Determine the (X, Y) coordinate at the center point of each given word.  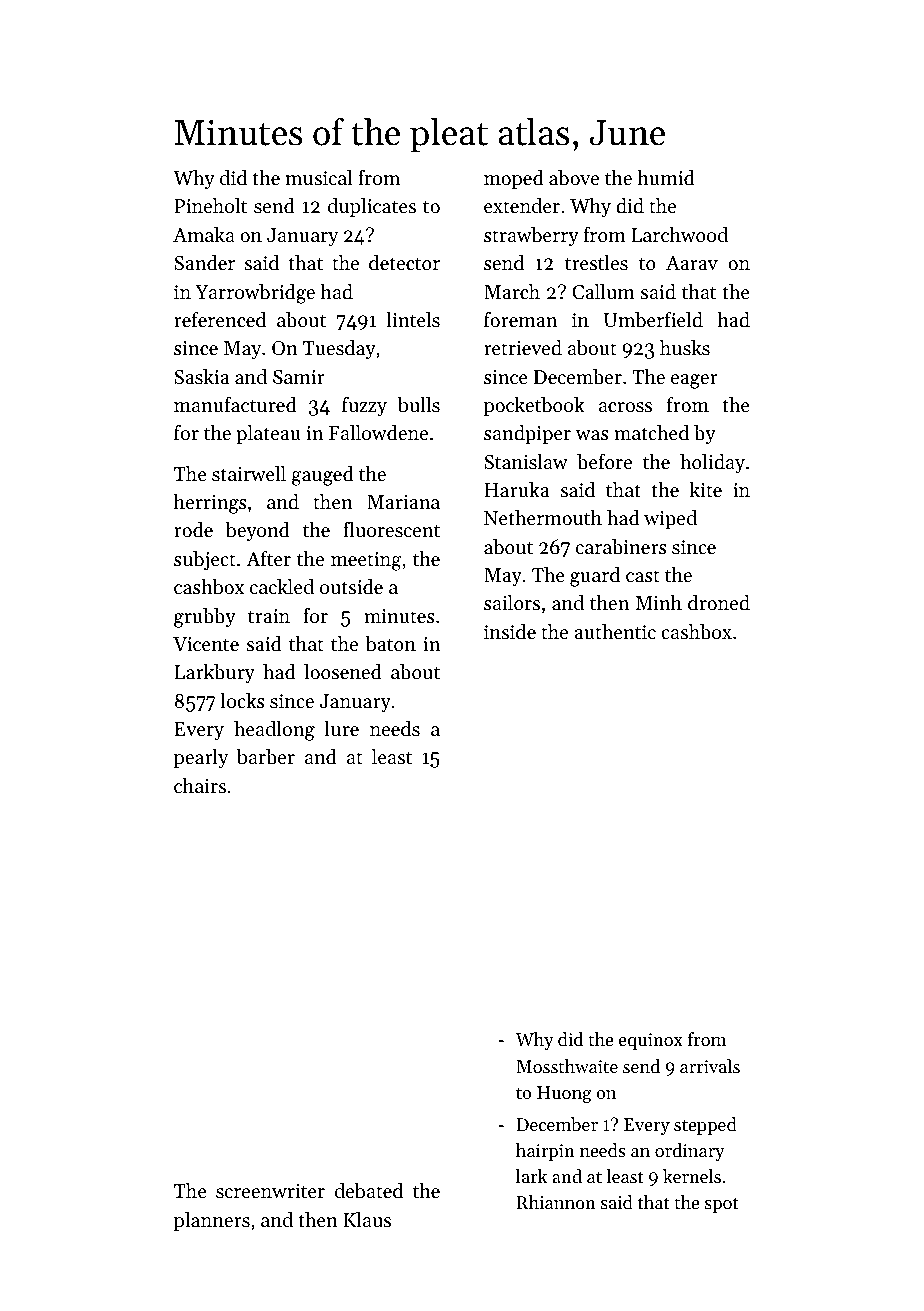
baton (390, 644)
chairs (200, 786)
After (268, 559)
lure (341, 728)
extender (522, 206)
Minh (658, 602)
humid (666, 177)
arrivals (710, 1066)
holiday (712, 464)
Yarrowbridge (255, 294)
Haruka (516, 489)
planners (212, 1221)
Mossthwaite (567, 1066)
